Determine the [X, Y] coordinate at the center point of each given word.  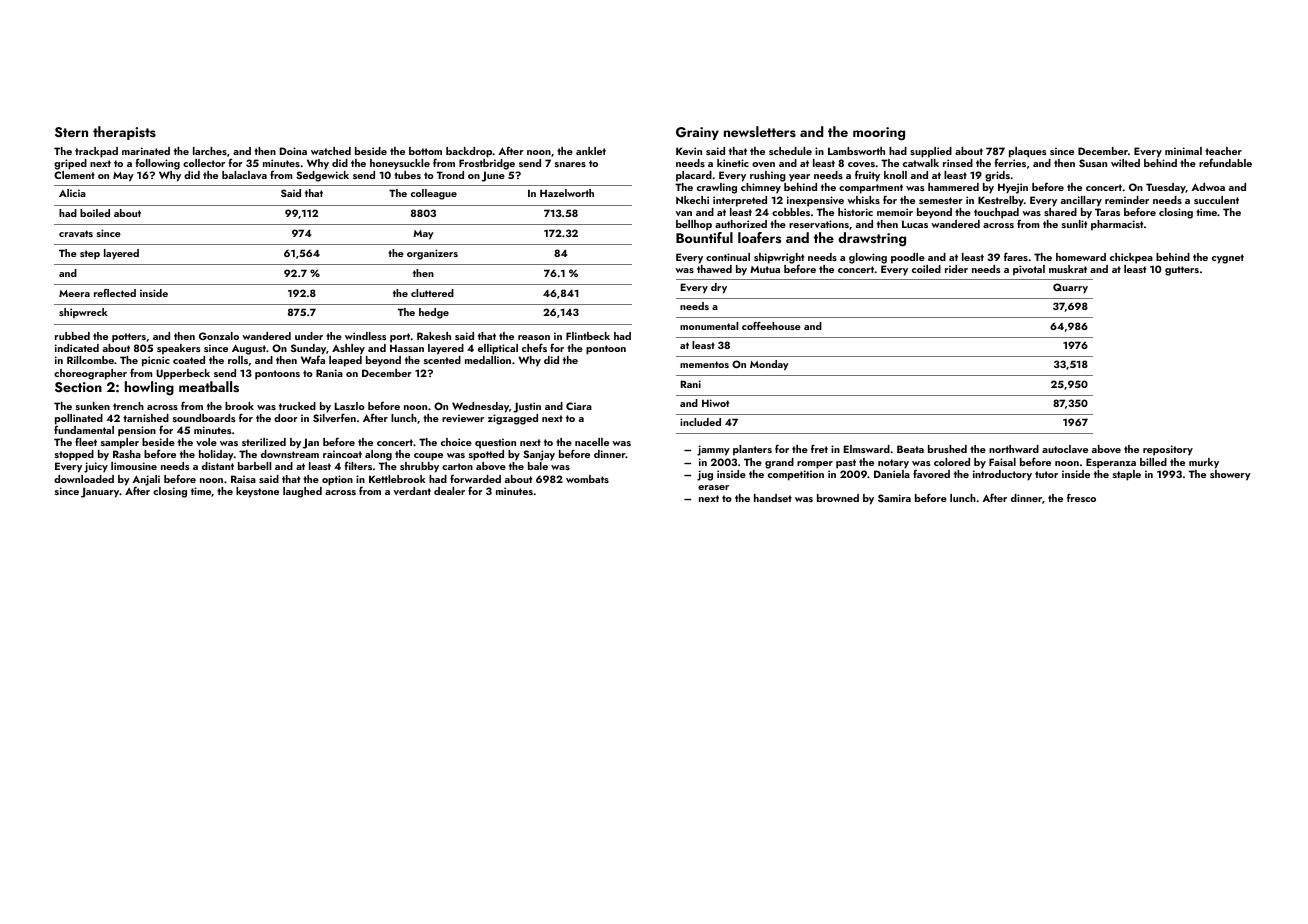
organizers [432, 254]
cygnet [1228, 259]
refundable [1225, 162]
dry [719, 288]
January [100, 492]
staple [1127, 475]
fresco [1081, 497]
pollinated [79, 419]
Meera [74, 293]
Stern [71, 132]
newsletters [760, 132]
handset [773, 498]
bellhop [694, 225]
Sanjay [539, 455]
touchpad [996, 213]
